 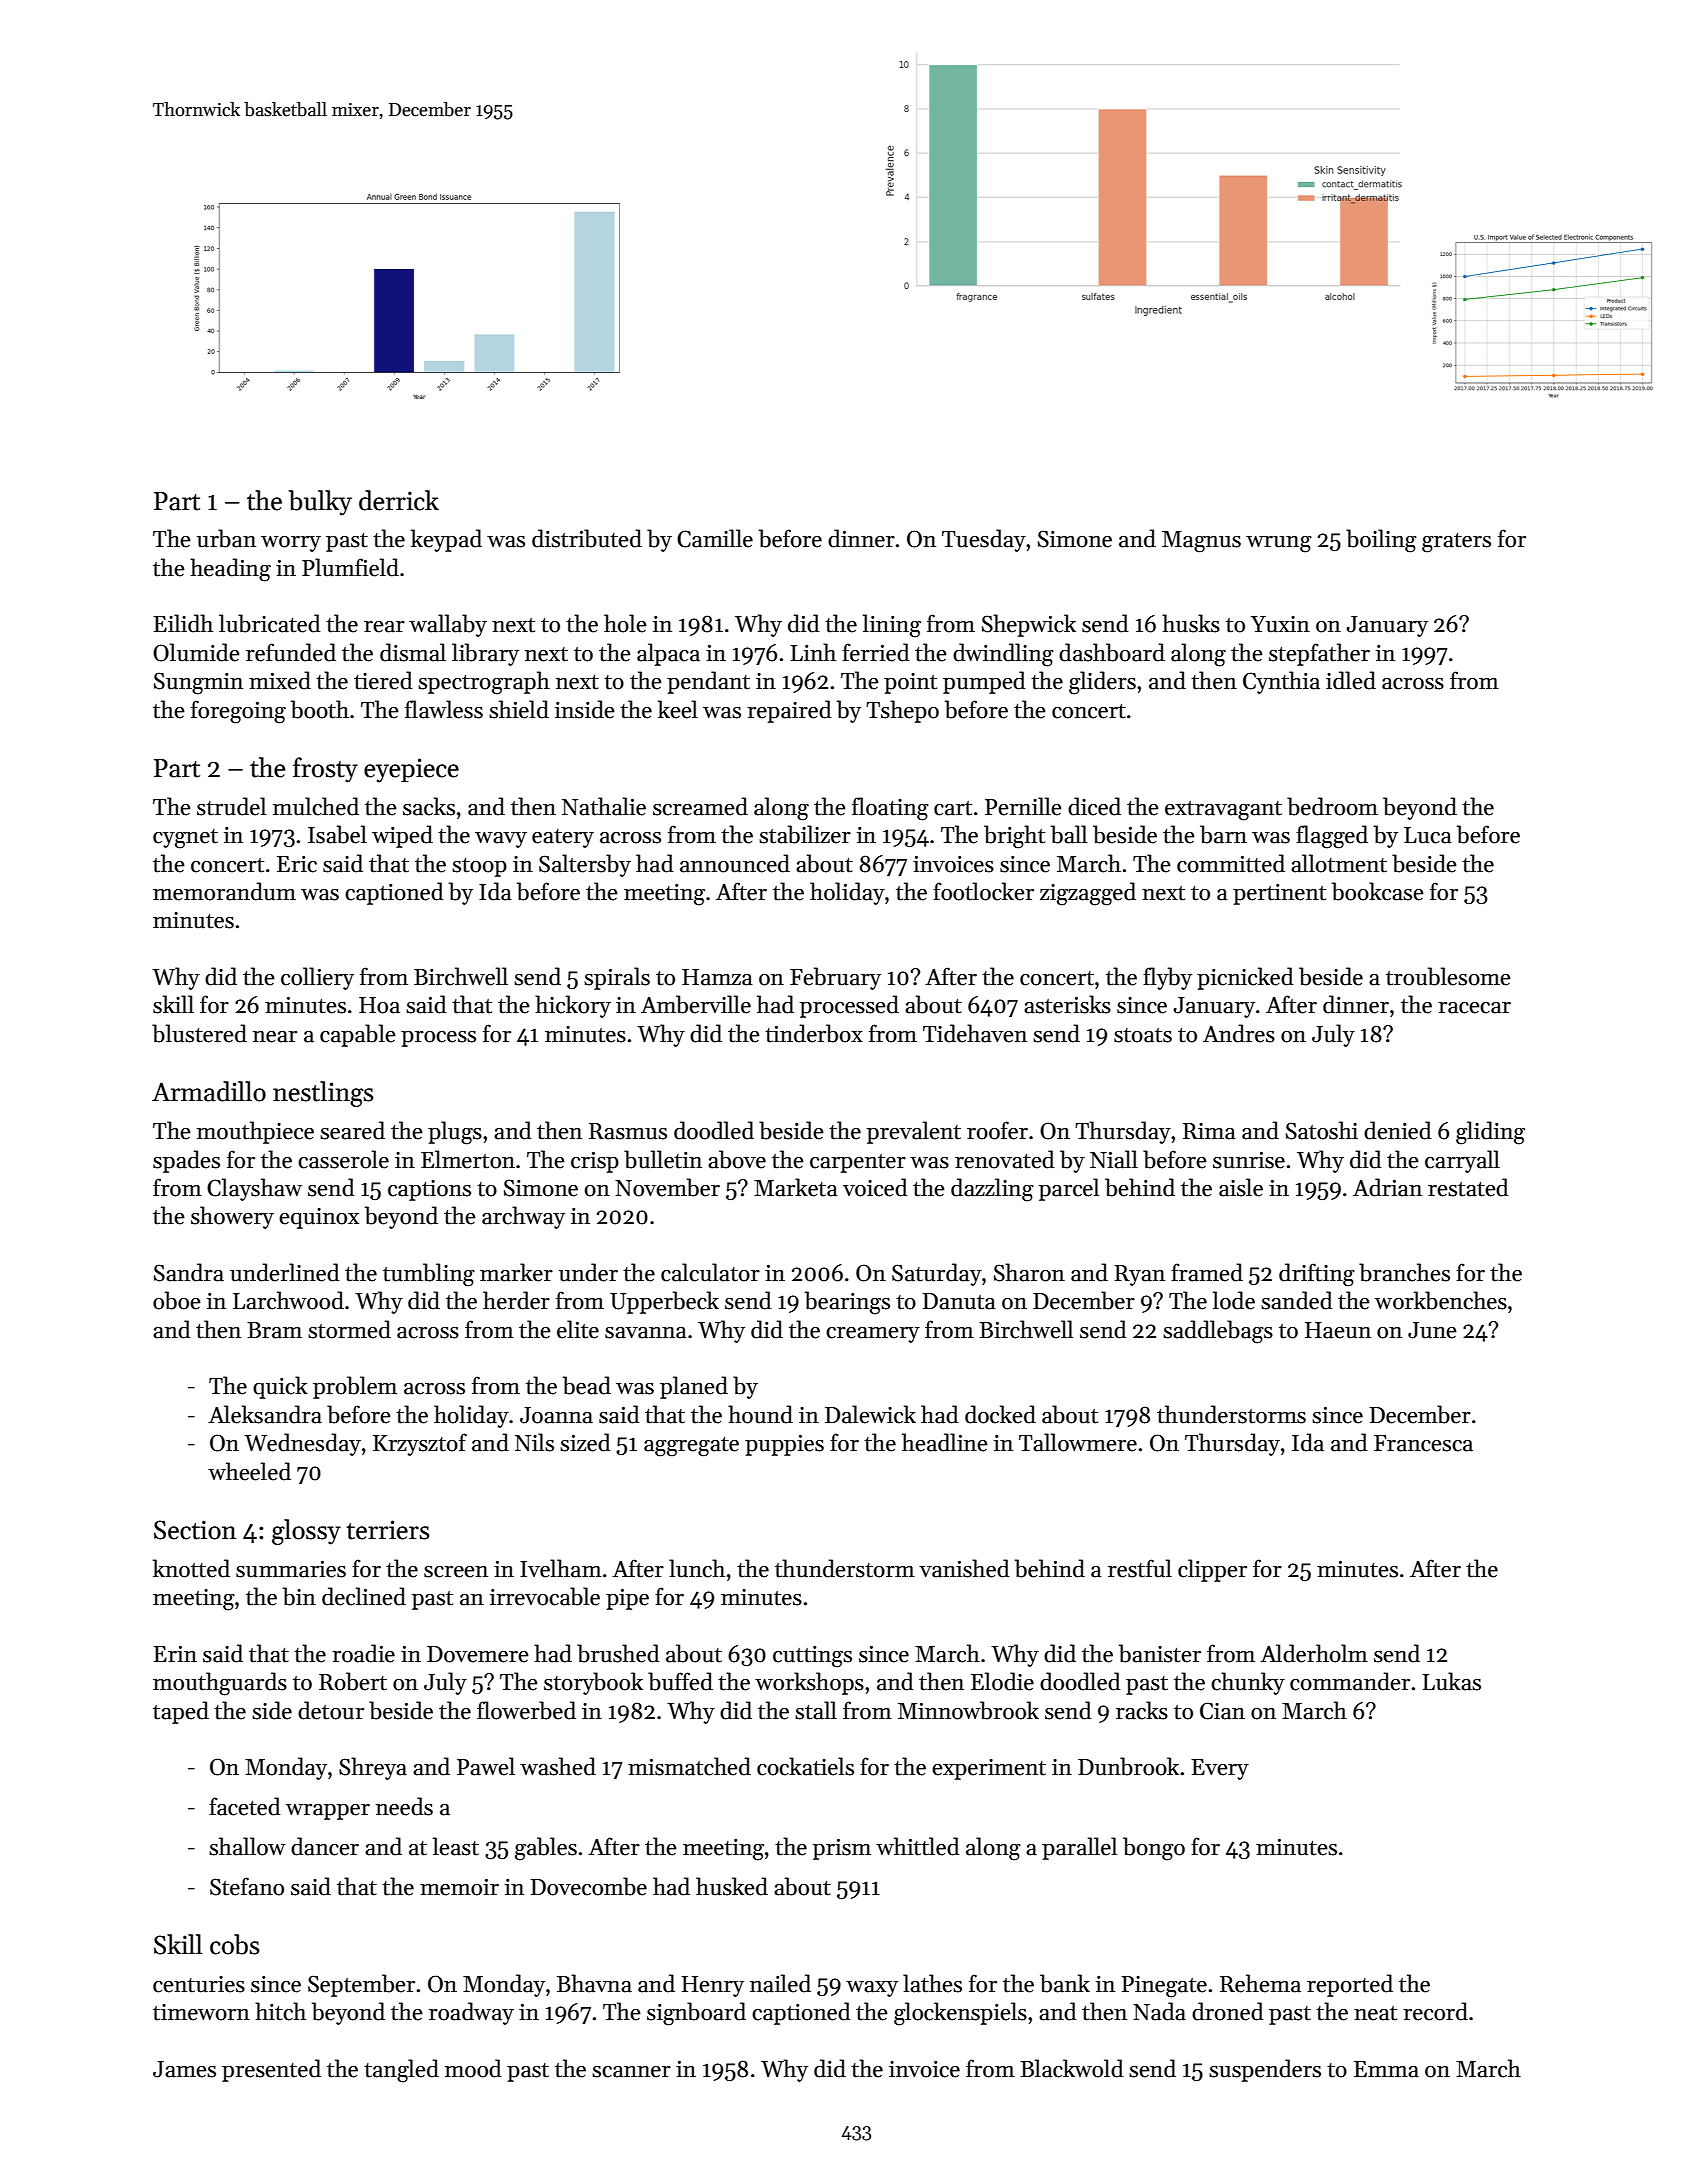 I want to click on James, so click(x=184, y=2069).
